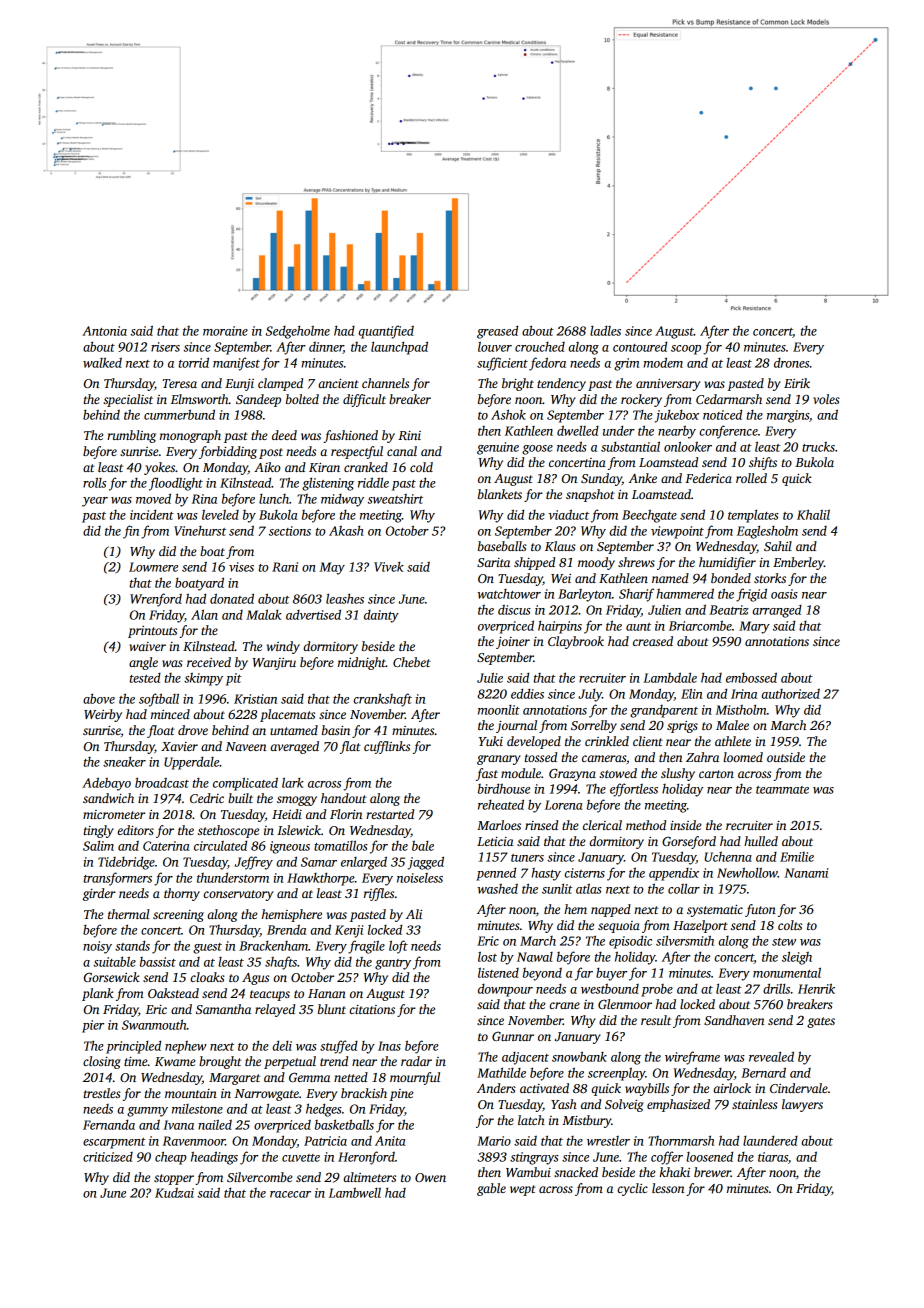  I want to click on goose, so click(537, 450).
